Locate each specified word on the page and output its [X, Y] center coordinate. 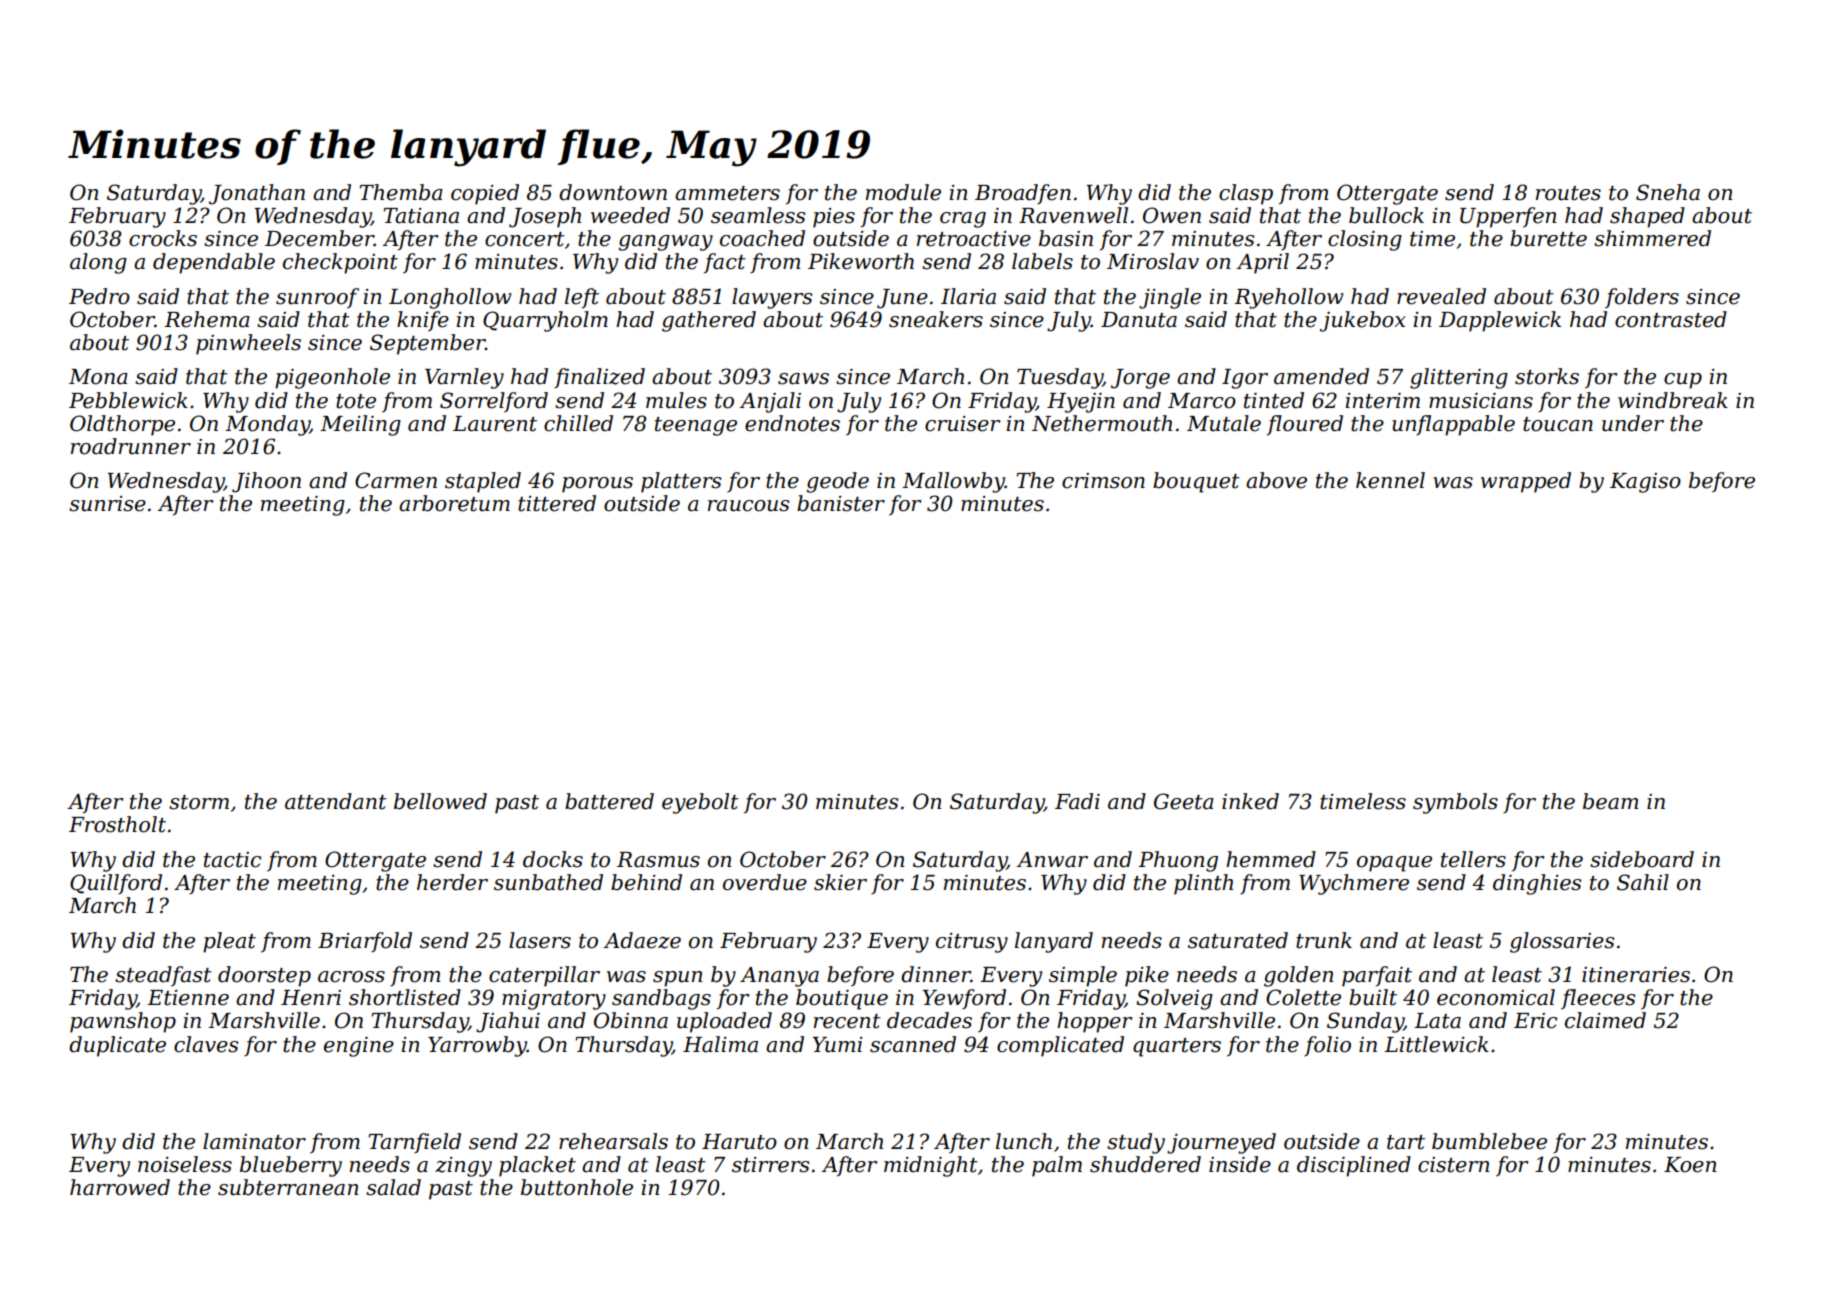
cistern [1454, 1165]
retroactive [974, 239]
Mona [98, 377]
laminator [254, 1141]
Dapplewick [1500, 321]
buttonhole [577, 1187]
